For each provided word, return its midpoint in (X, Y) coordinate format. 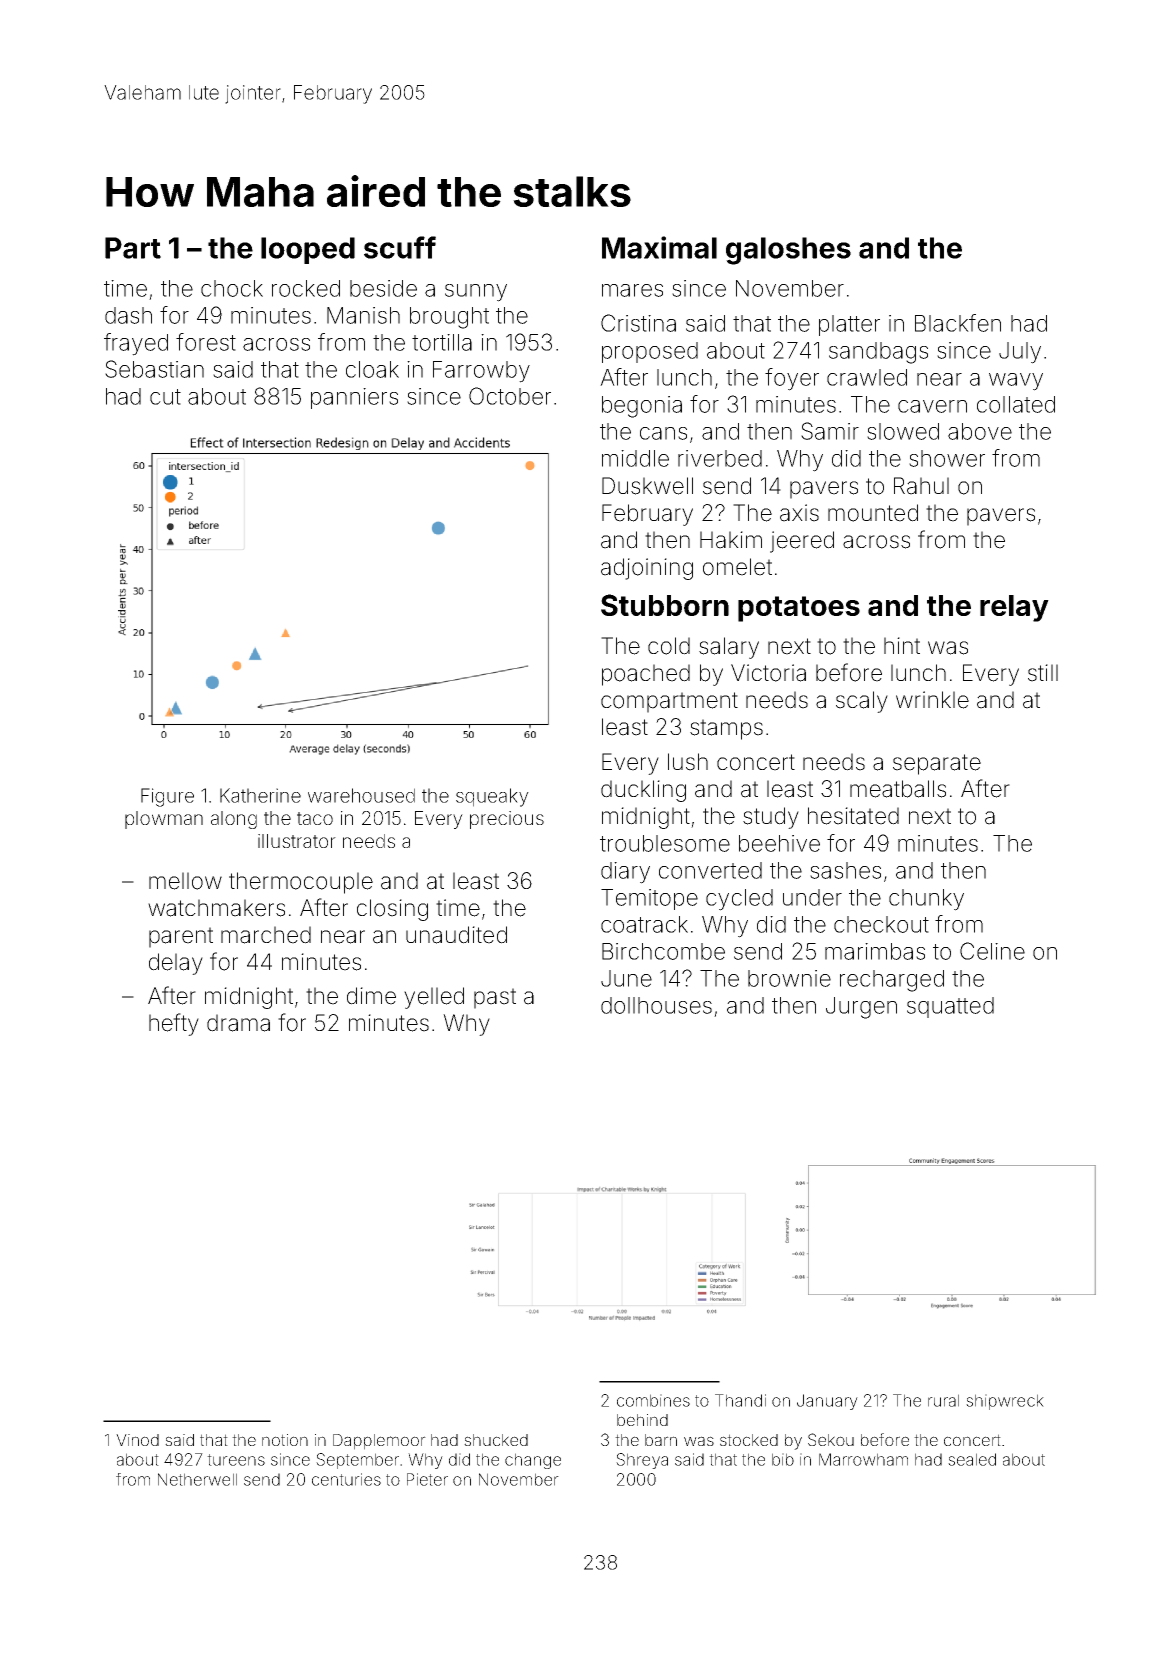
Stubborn (665, 605)
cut (165, 397)
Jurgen (861, 1008)
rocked (306, 288)
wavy (1016, 382)
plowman (164, 820)
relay (1014, 608)
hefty (174, 1024)
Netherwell (197, 1479)
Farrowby (481, 372)
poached (646, 675)
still (1043, 673)
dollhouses (656, 1005)
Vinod (137, 1440)
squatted (950, 1007)
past (495, 998)
